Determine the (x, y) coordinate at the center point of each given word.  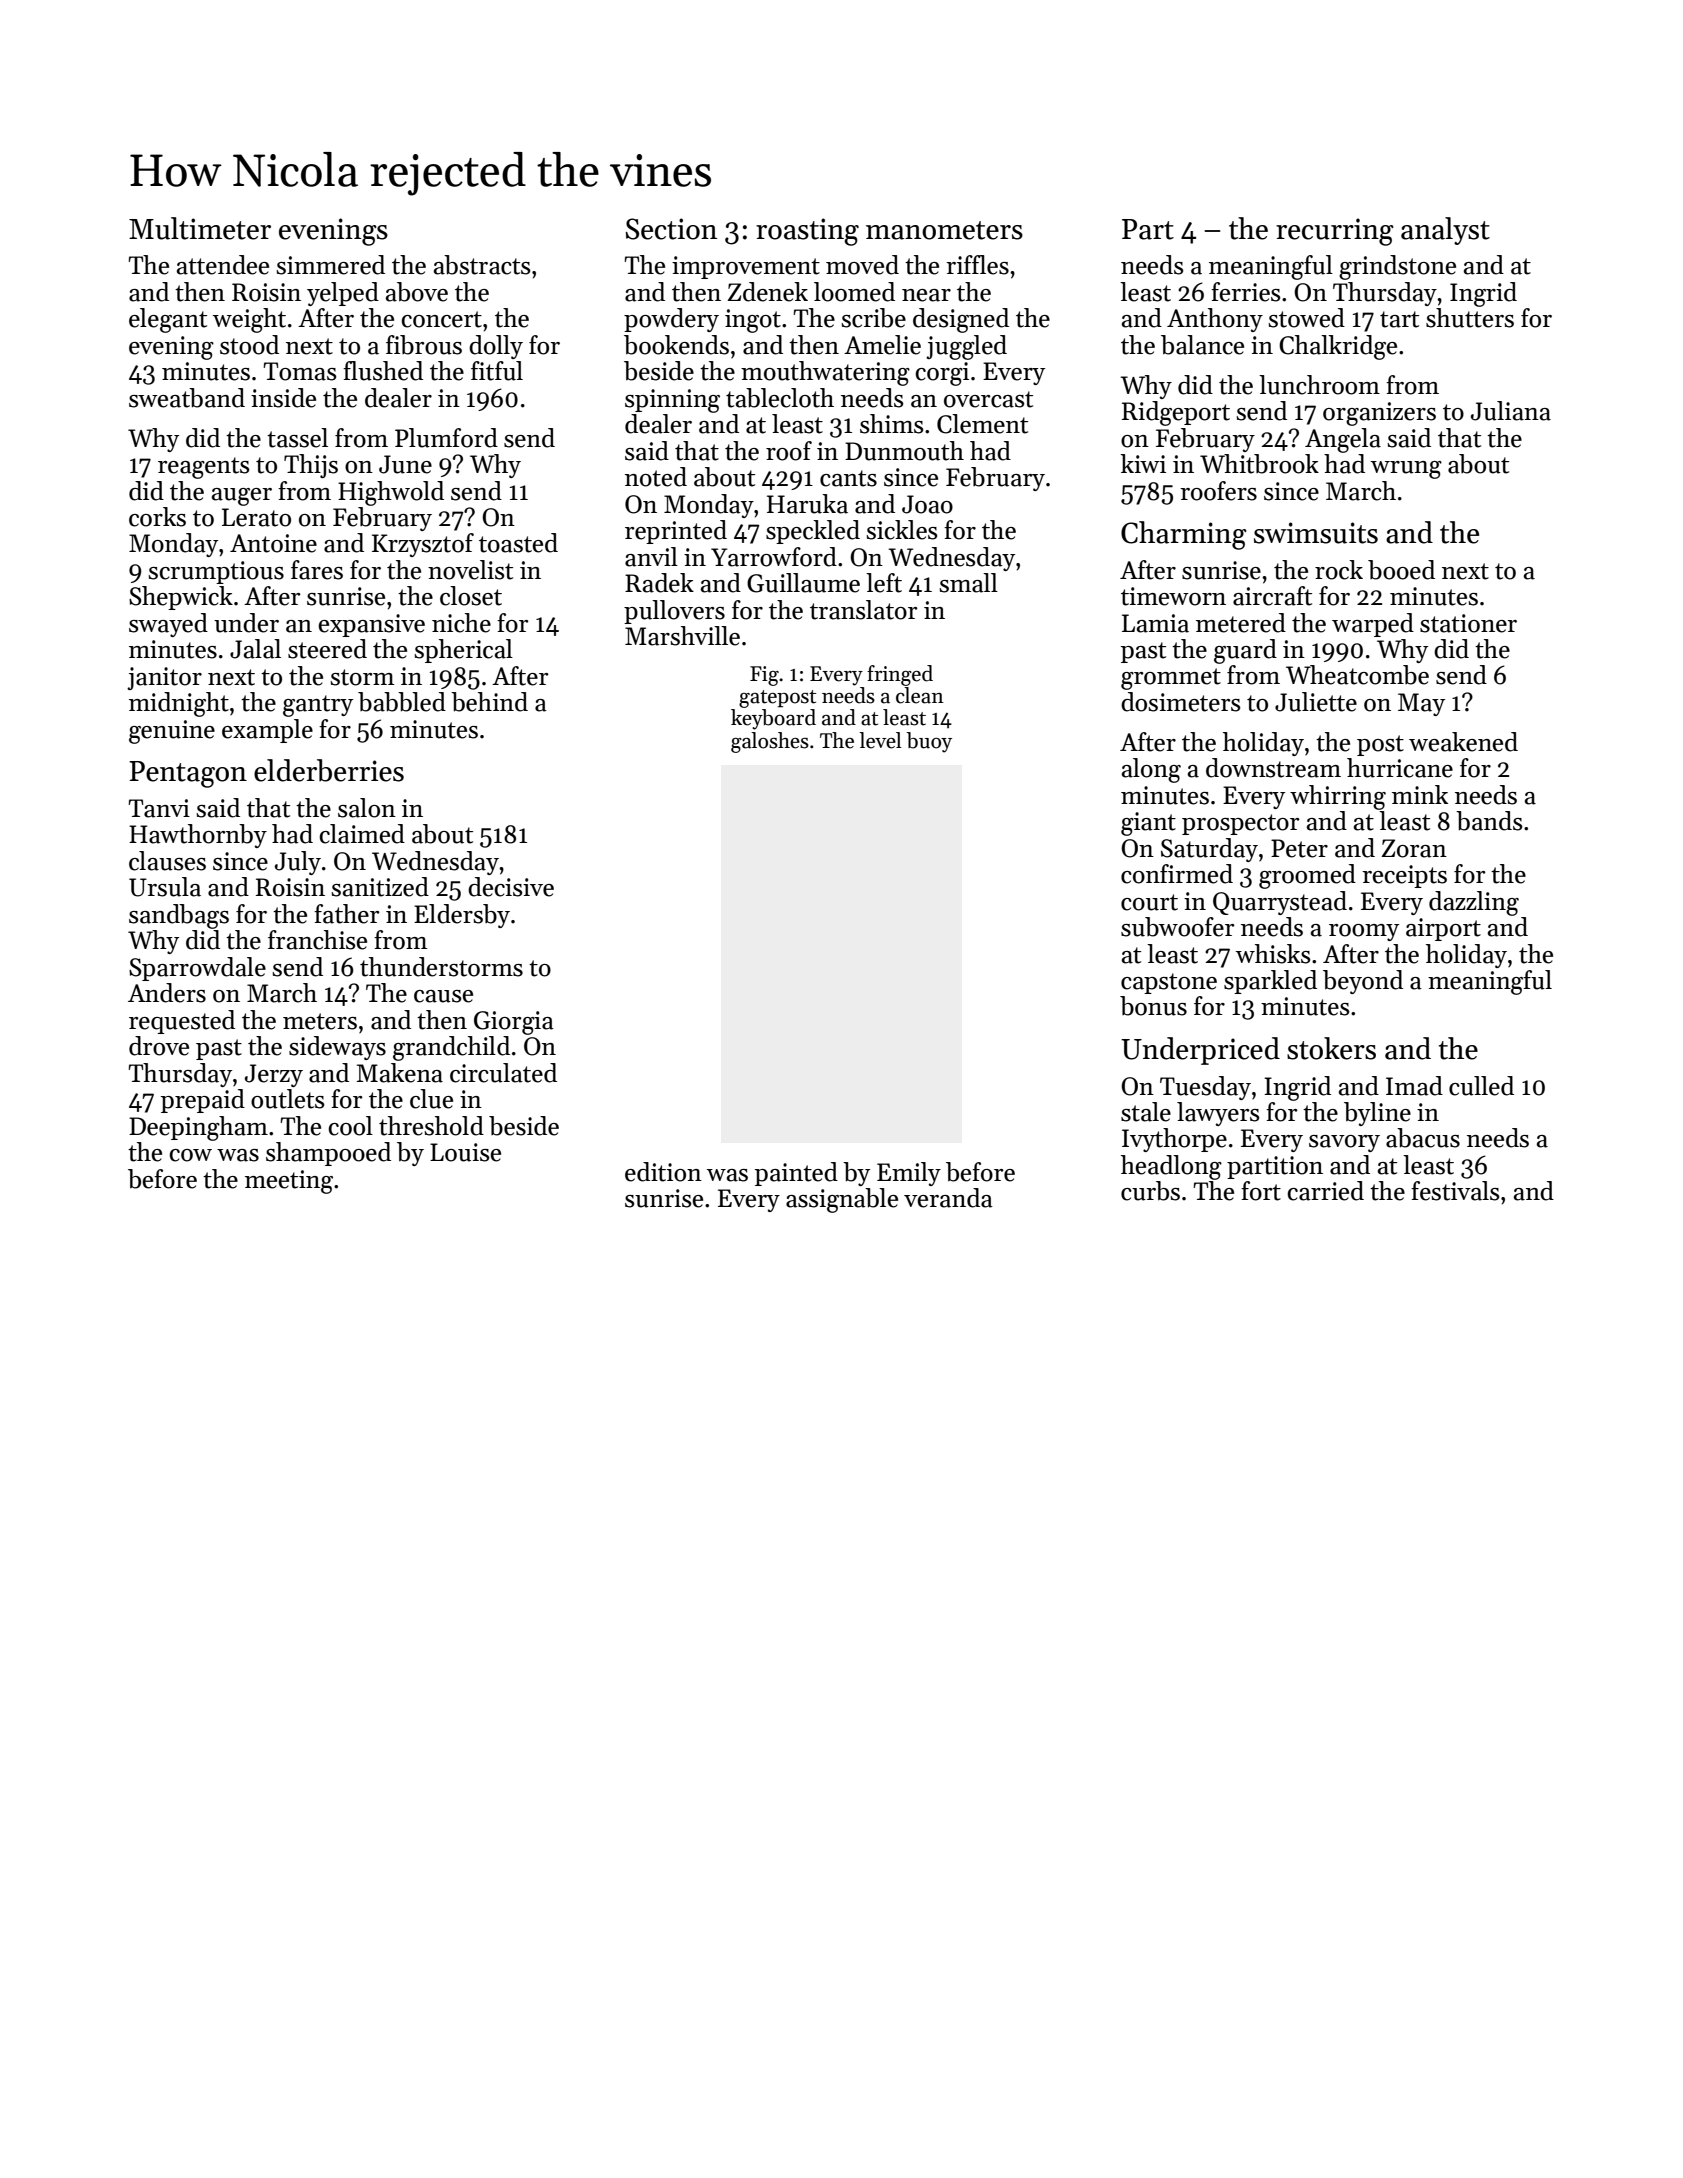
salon (367, 808)
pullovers (674, 612)
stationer (1468, 623)
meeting (289, 1182)
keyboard (773, 719)
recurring (1335, 232)
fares (317, 570)
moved (862, 265)
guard (1245, 651)
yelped (343, 294)
